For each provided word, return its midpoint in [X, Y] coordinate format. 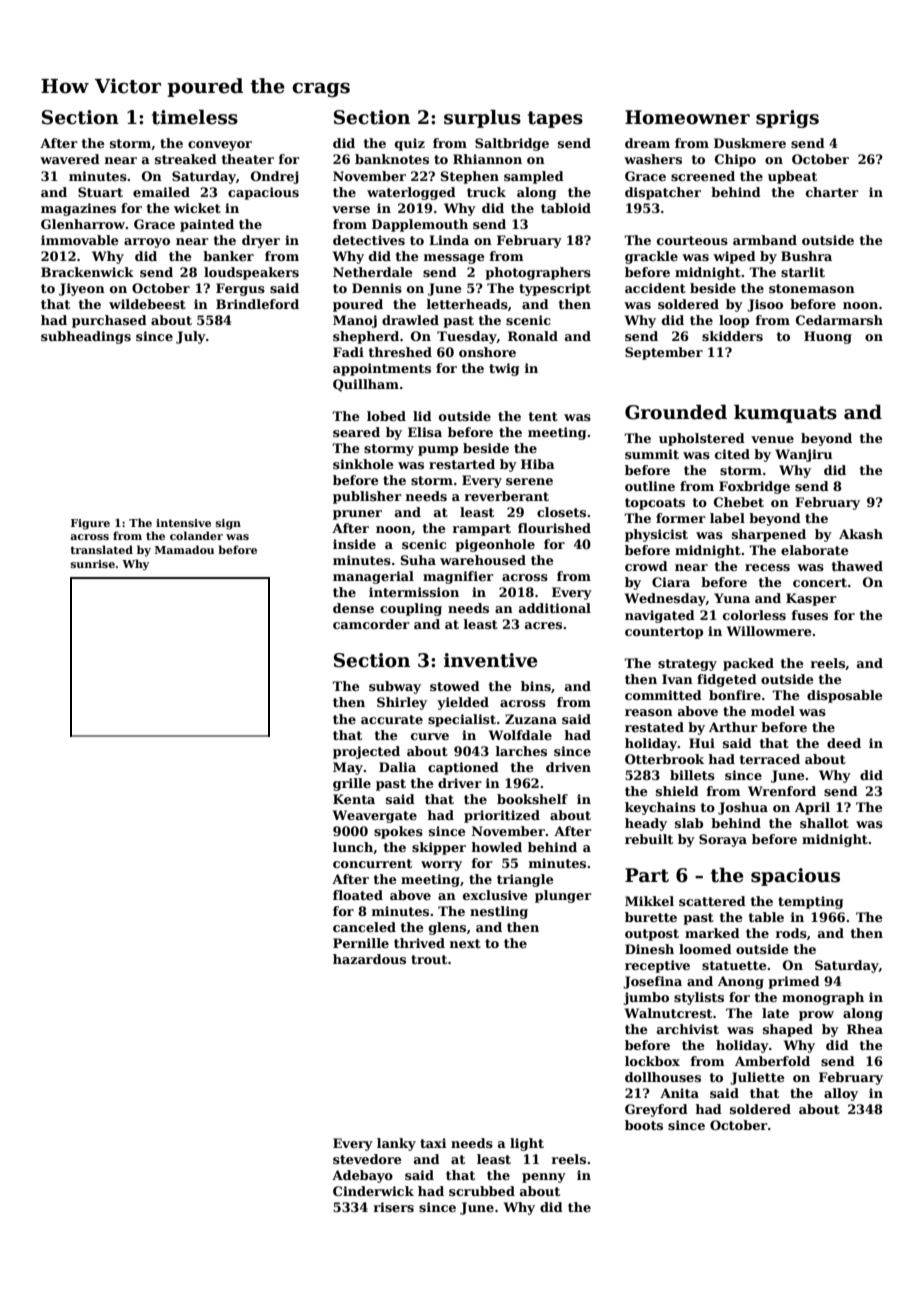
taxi [433, 1143]
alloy [841, 1094]
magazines [78, 209]
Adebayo [362, 1176]
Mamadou [184, 549]
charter [832, 192]
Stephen [470, 177]
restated [654, 727]
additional [555, 608]
